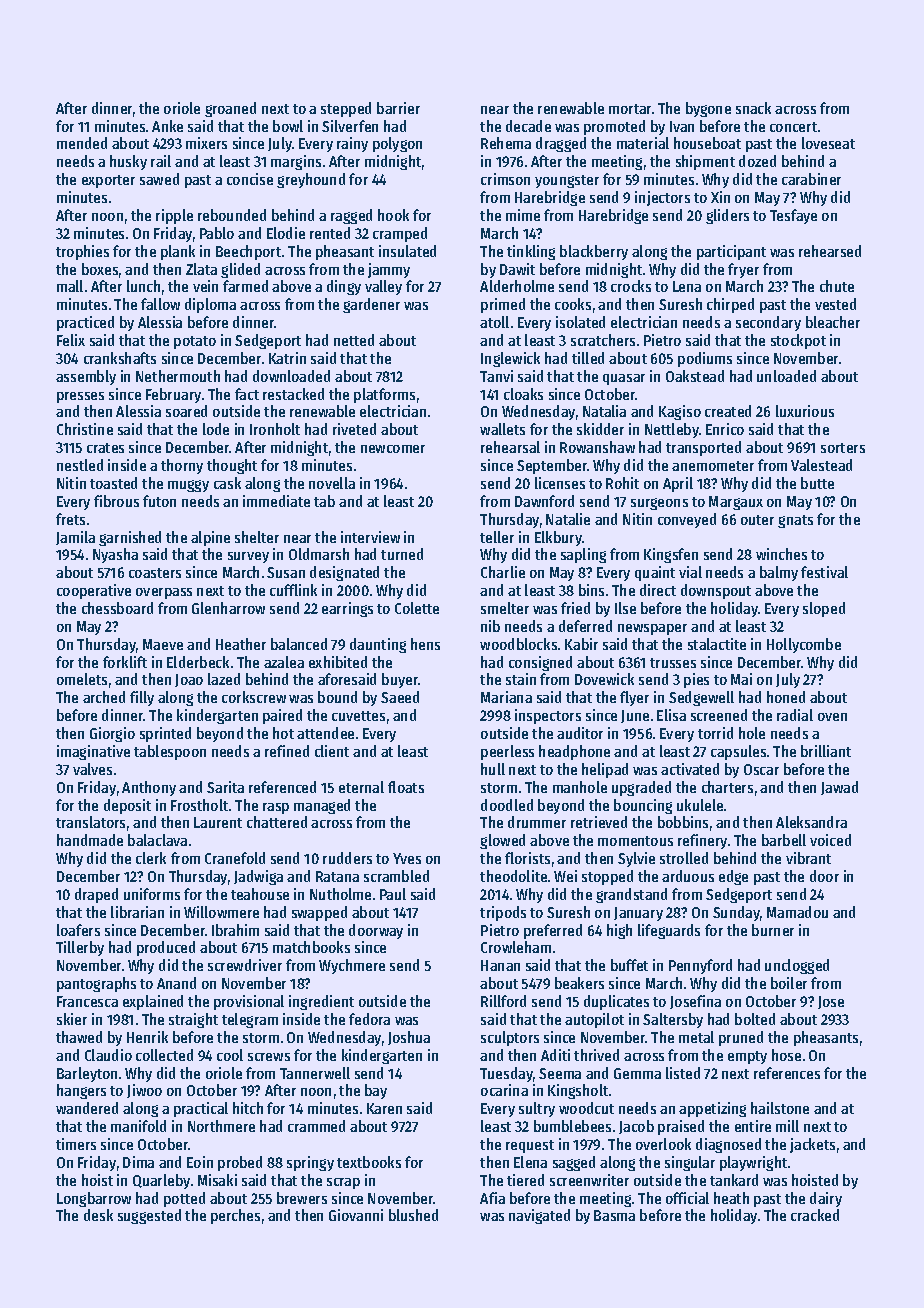  Describe the element at coordinates (789, 983) in the screenshot. I see `boiler` at that location.
